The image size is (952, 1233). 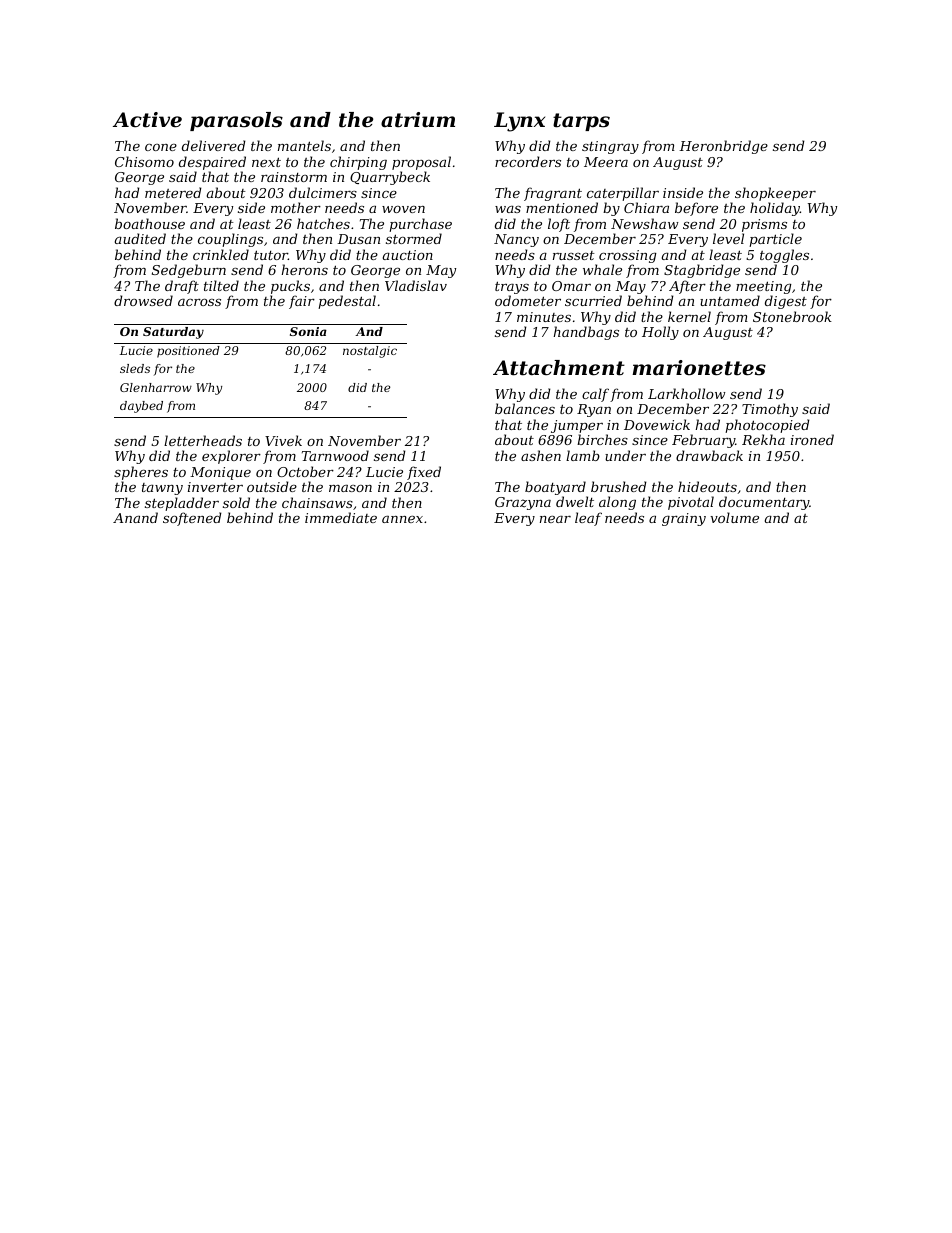 I want to click on draft, so click(x=182, y=287).
